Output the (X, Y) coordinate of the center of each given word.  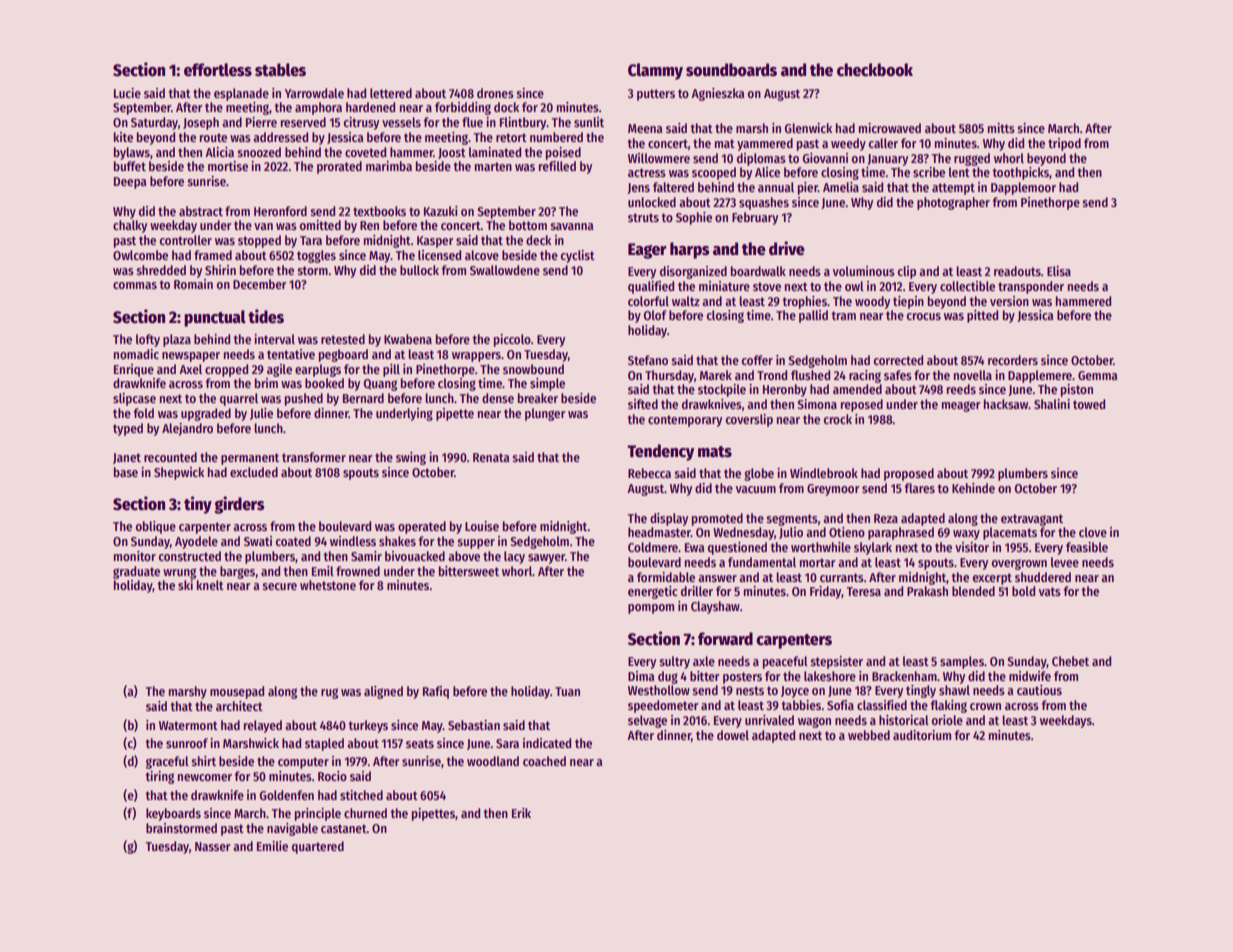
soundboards (731, 70)
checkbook (875, 70)
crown (985, 706)
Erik (521, 813)
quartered (318, 847)
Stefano (648, 360)
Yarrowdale (314, 93)
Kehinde (973, 488)
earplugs (318, 370)
